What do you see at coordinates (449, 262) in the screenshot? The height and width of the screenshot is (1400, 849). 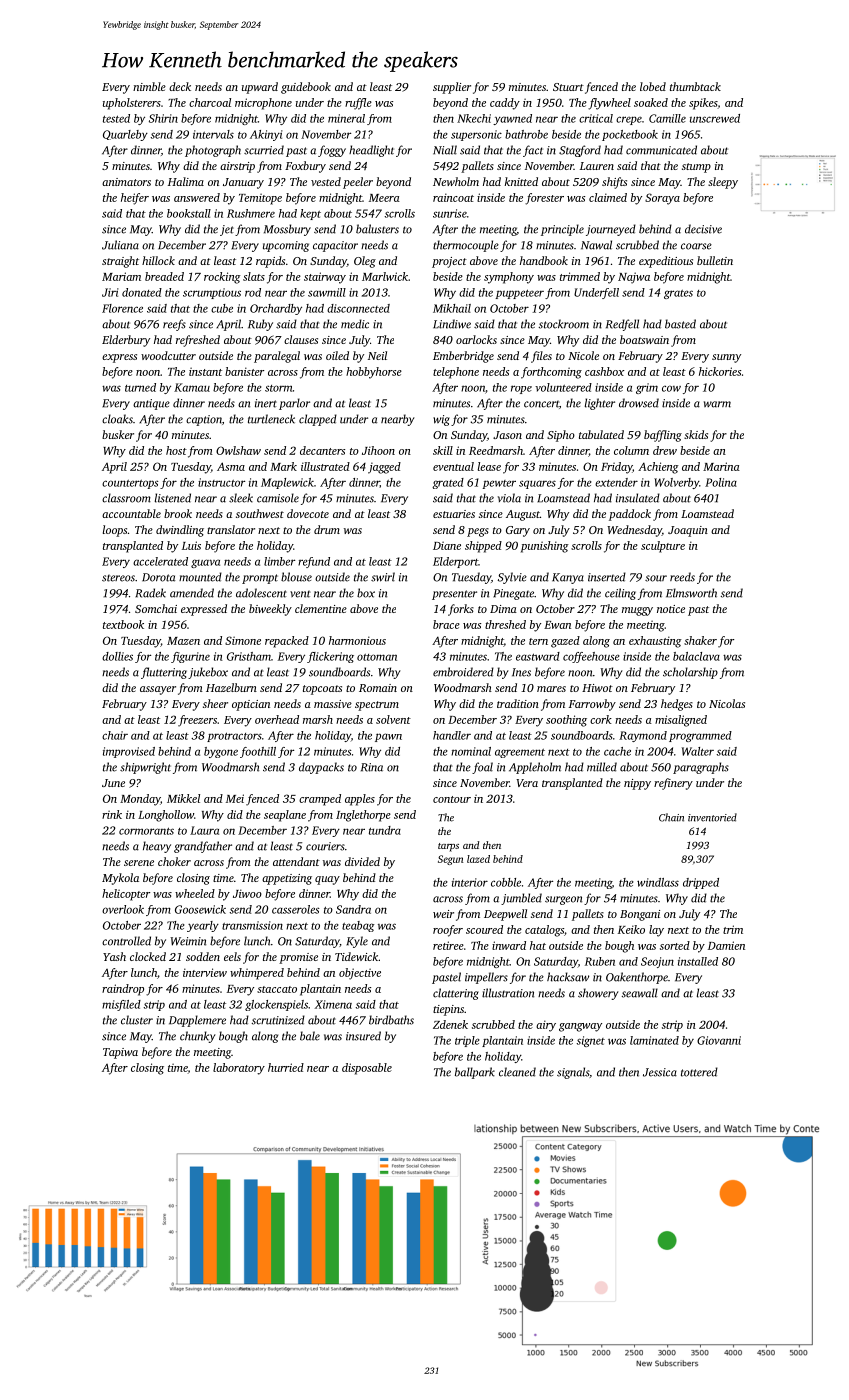 I see `project` at bounding box center [449, 262].
